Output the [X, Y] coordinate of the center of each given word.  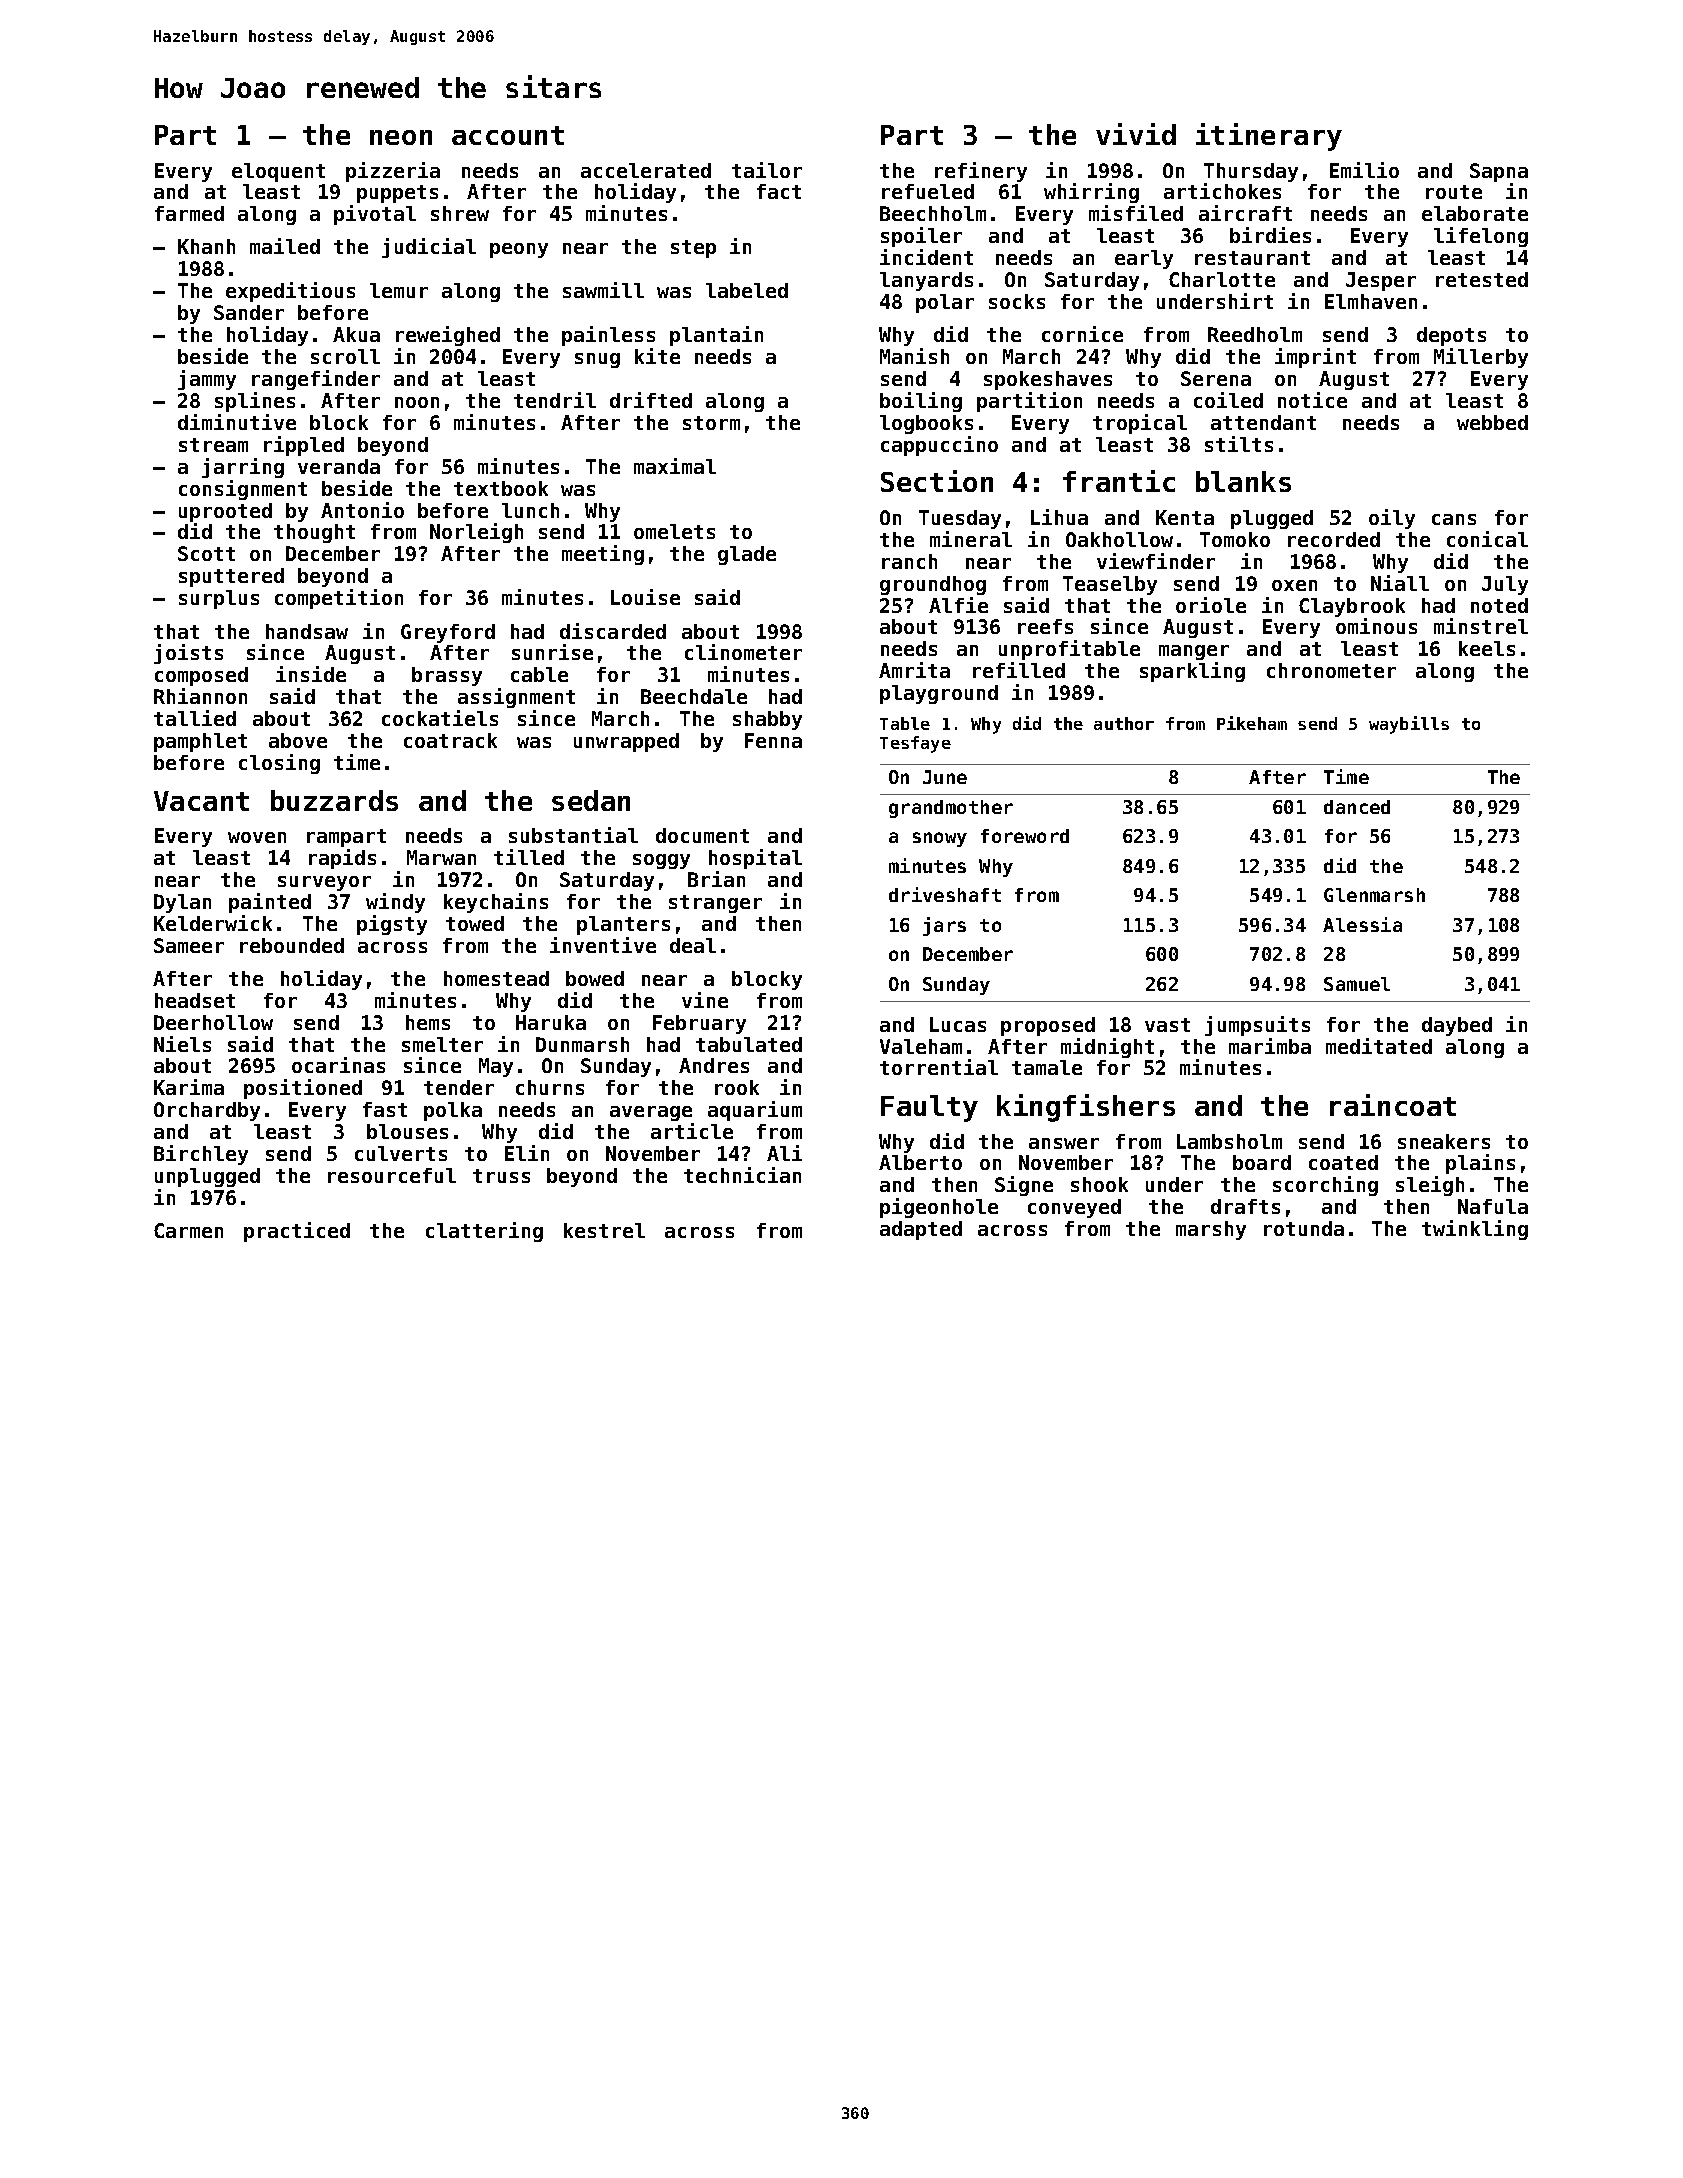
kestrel [604, 1230]
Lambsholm [1229, 1141]
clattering [484, 1232]
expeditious [290, 292]
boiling [921, 402]
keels [1487, 648]
